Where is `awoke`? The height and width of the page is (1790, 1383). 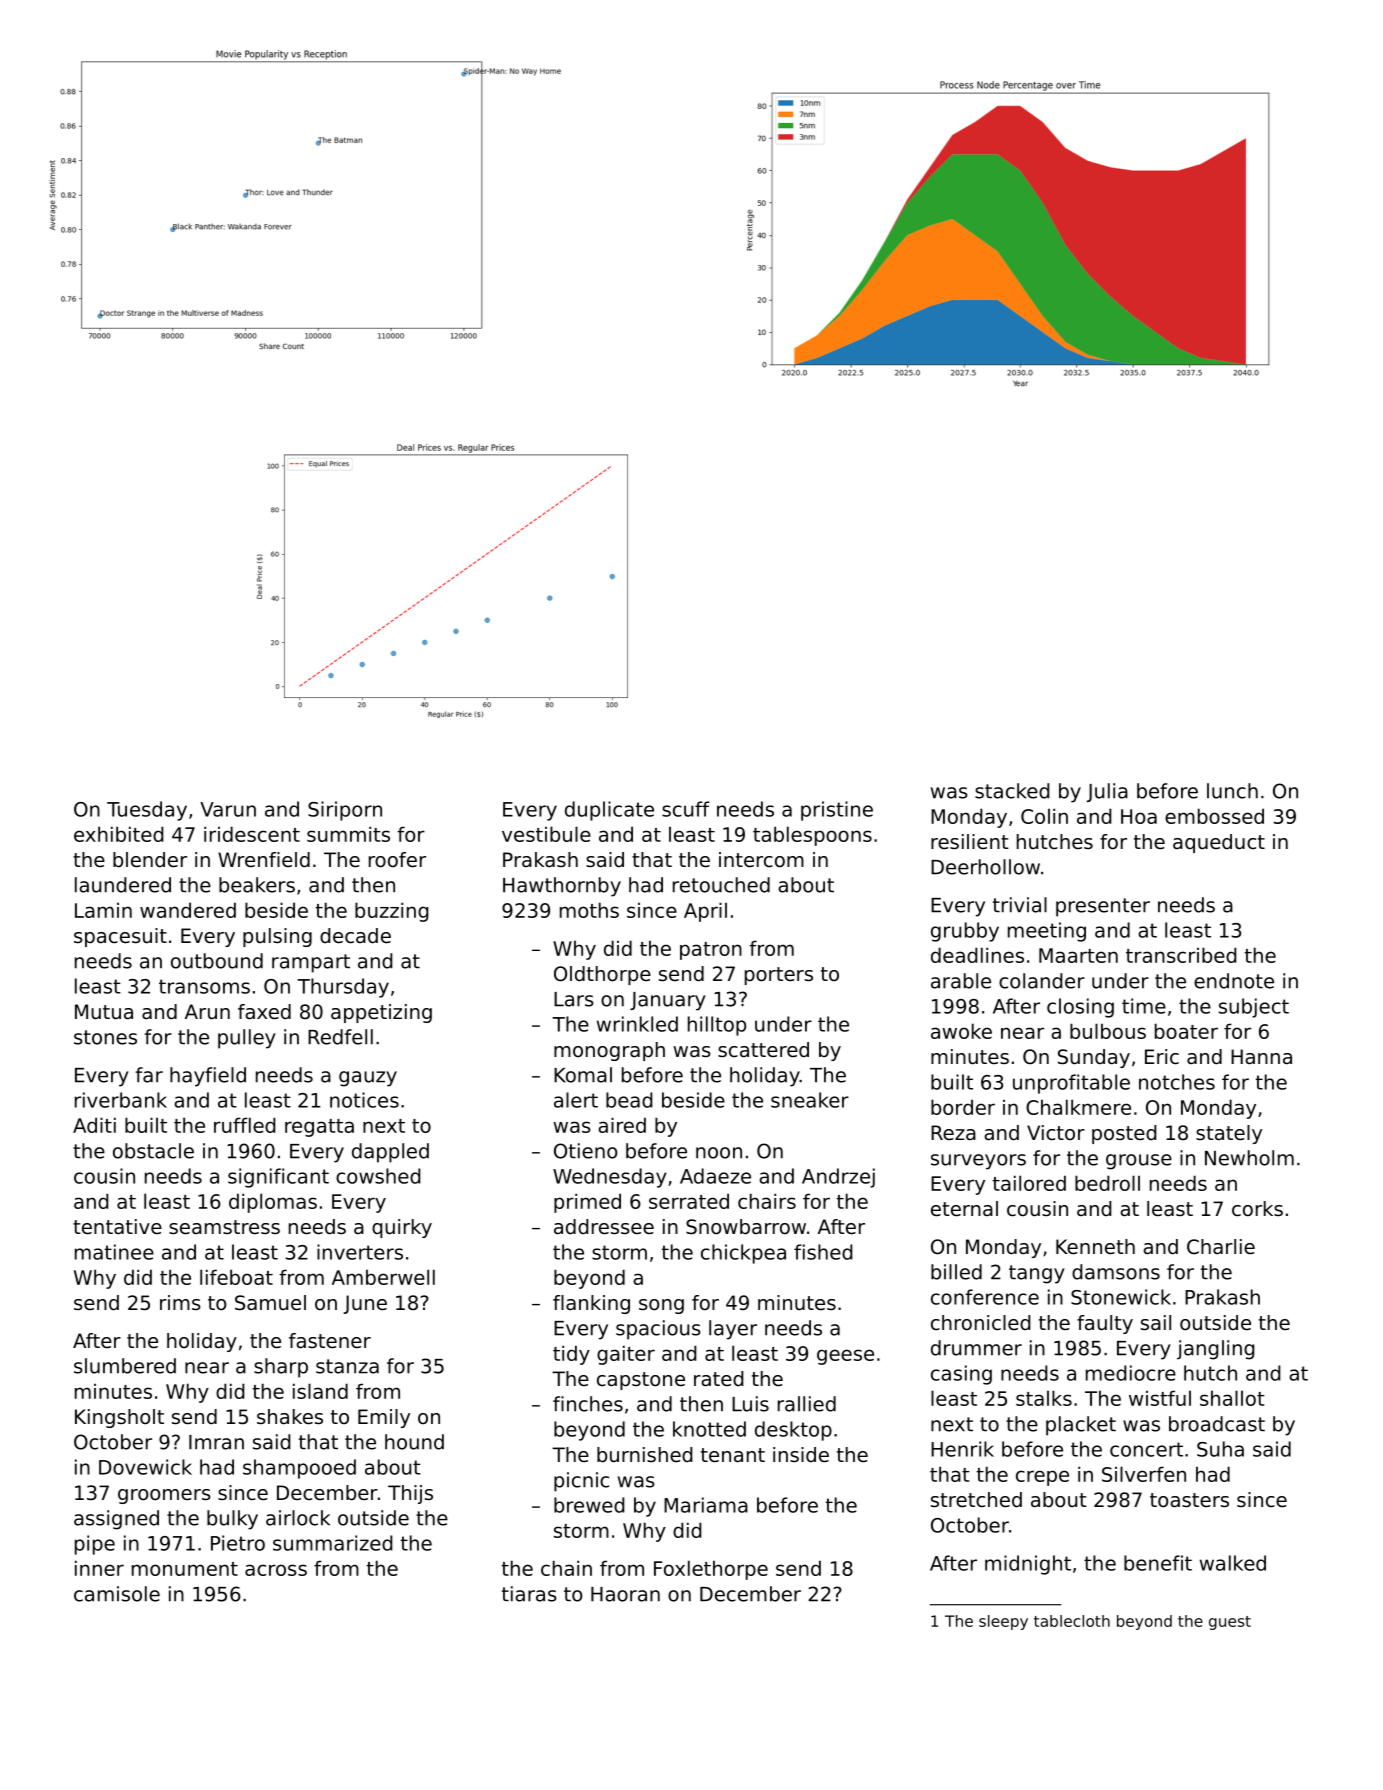
awoke is located at coordinates (961, 1031).
